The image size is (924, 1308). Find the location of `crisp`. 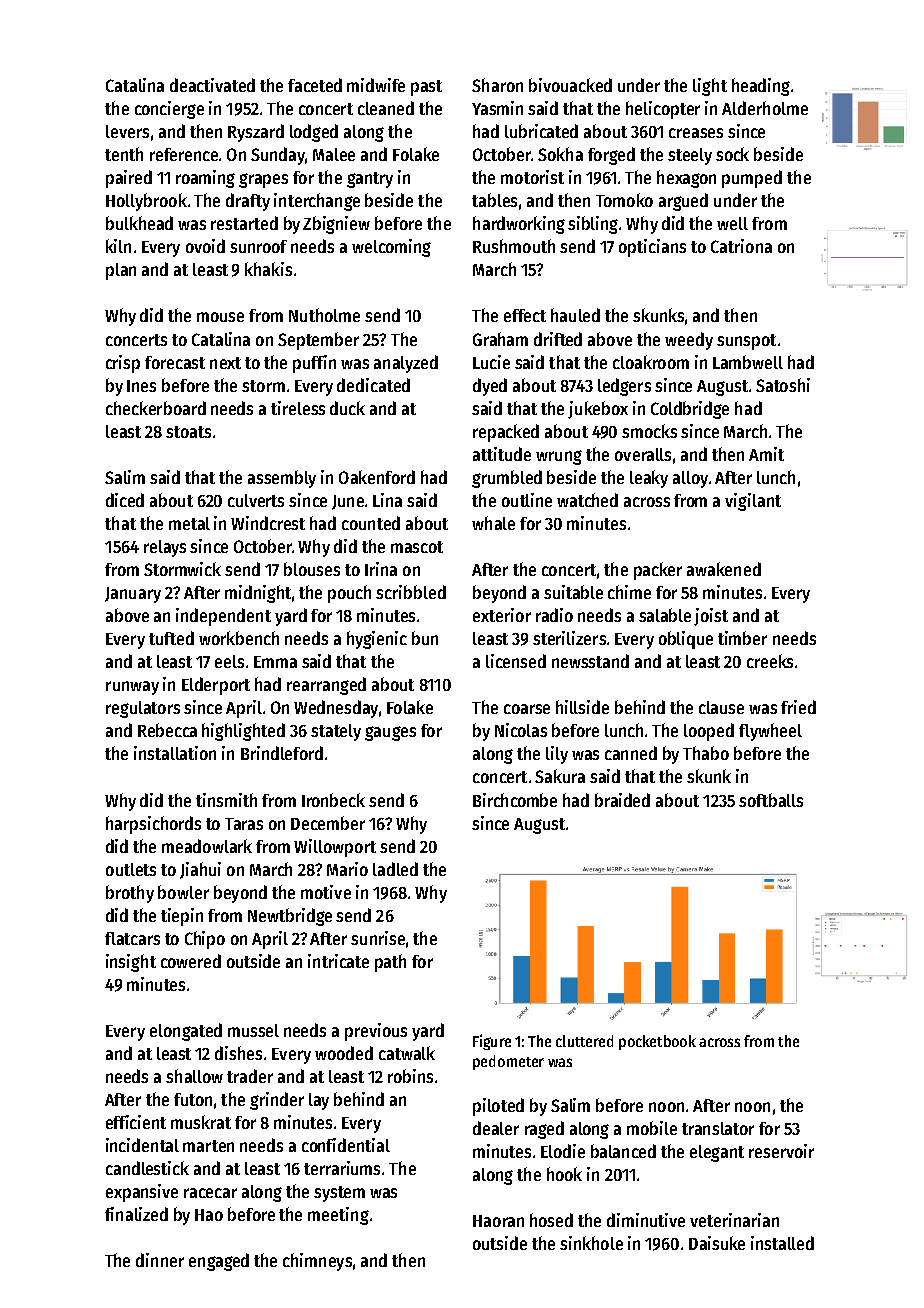

crisp is located at coordinates (123, 364).
